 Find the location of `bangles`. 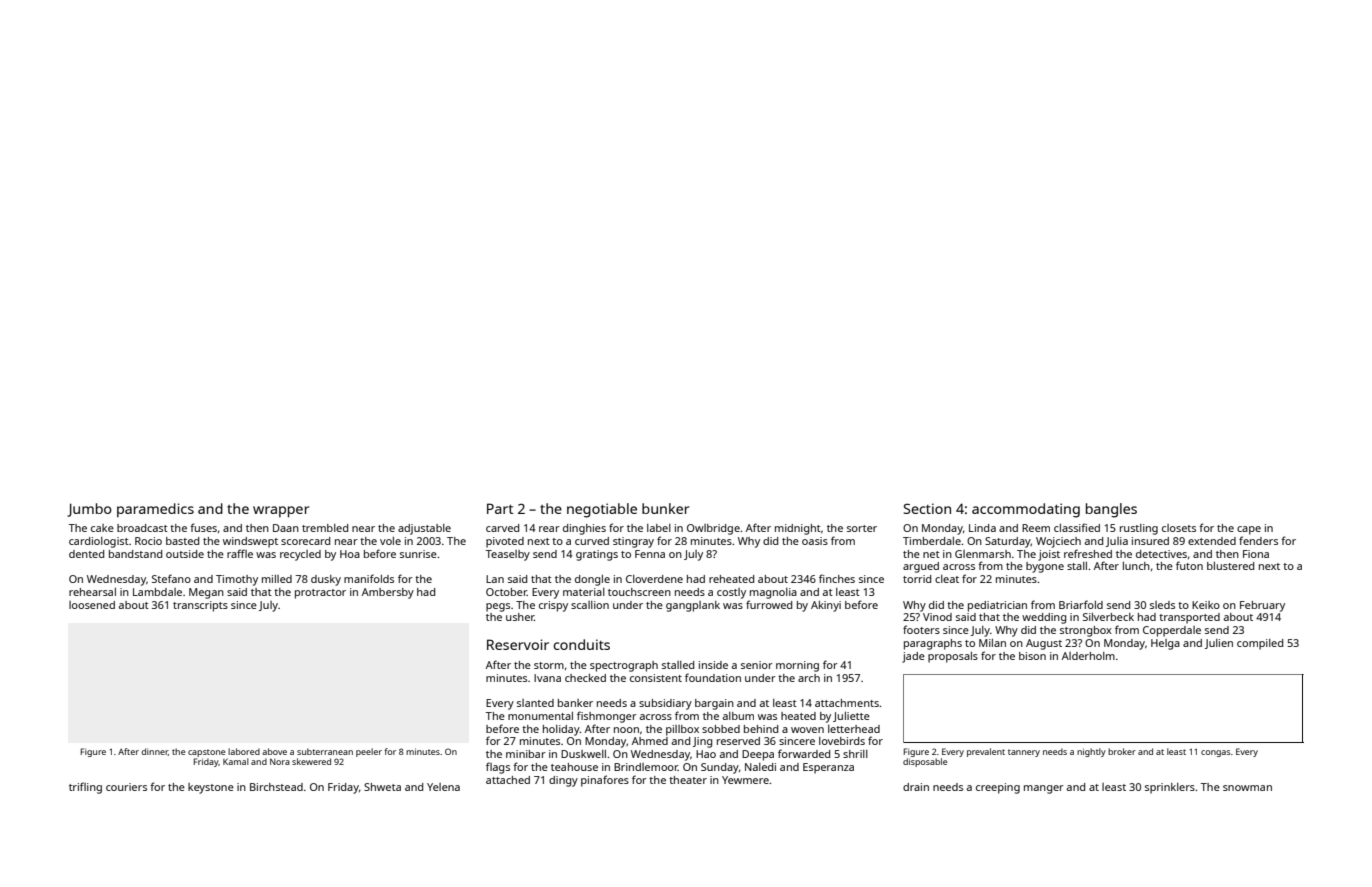

bangles is located at coordinates (1111, 510).
